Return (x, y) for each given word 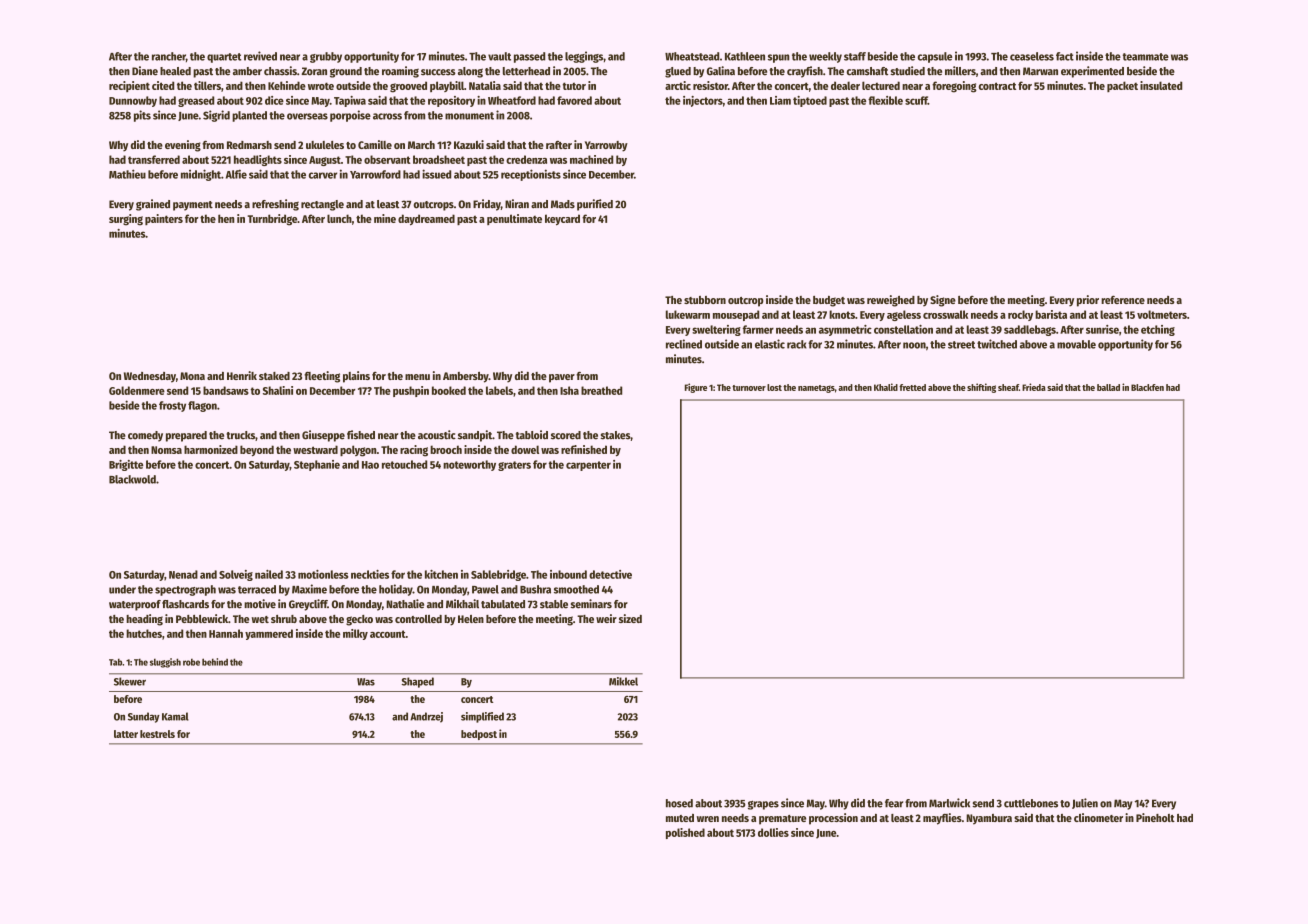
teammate (1146, 57)
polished (685, 833)
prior (1088, 301)
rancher (169, 56)
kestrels (157, 734)
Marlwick (949, 803)
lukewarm (688, 314)
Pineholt (1155, 817)
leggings (584, 57)
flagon (202, 406)
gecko (359, 620)
